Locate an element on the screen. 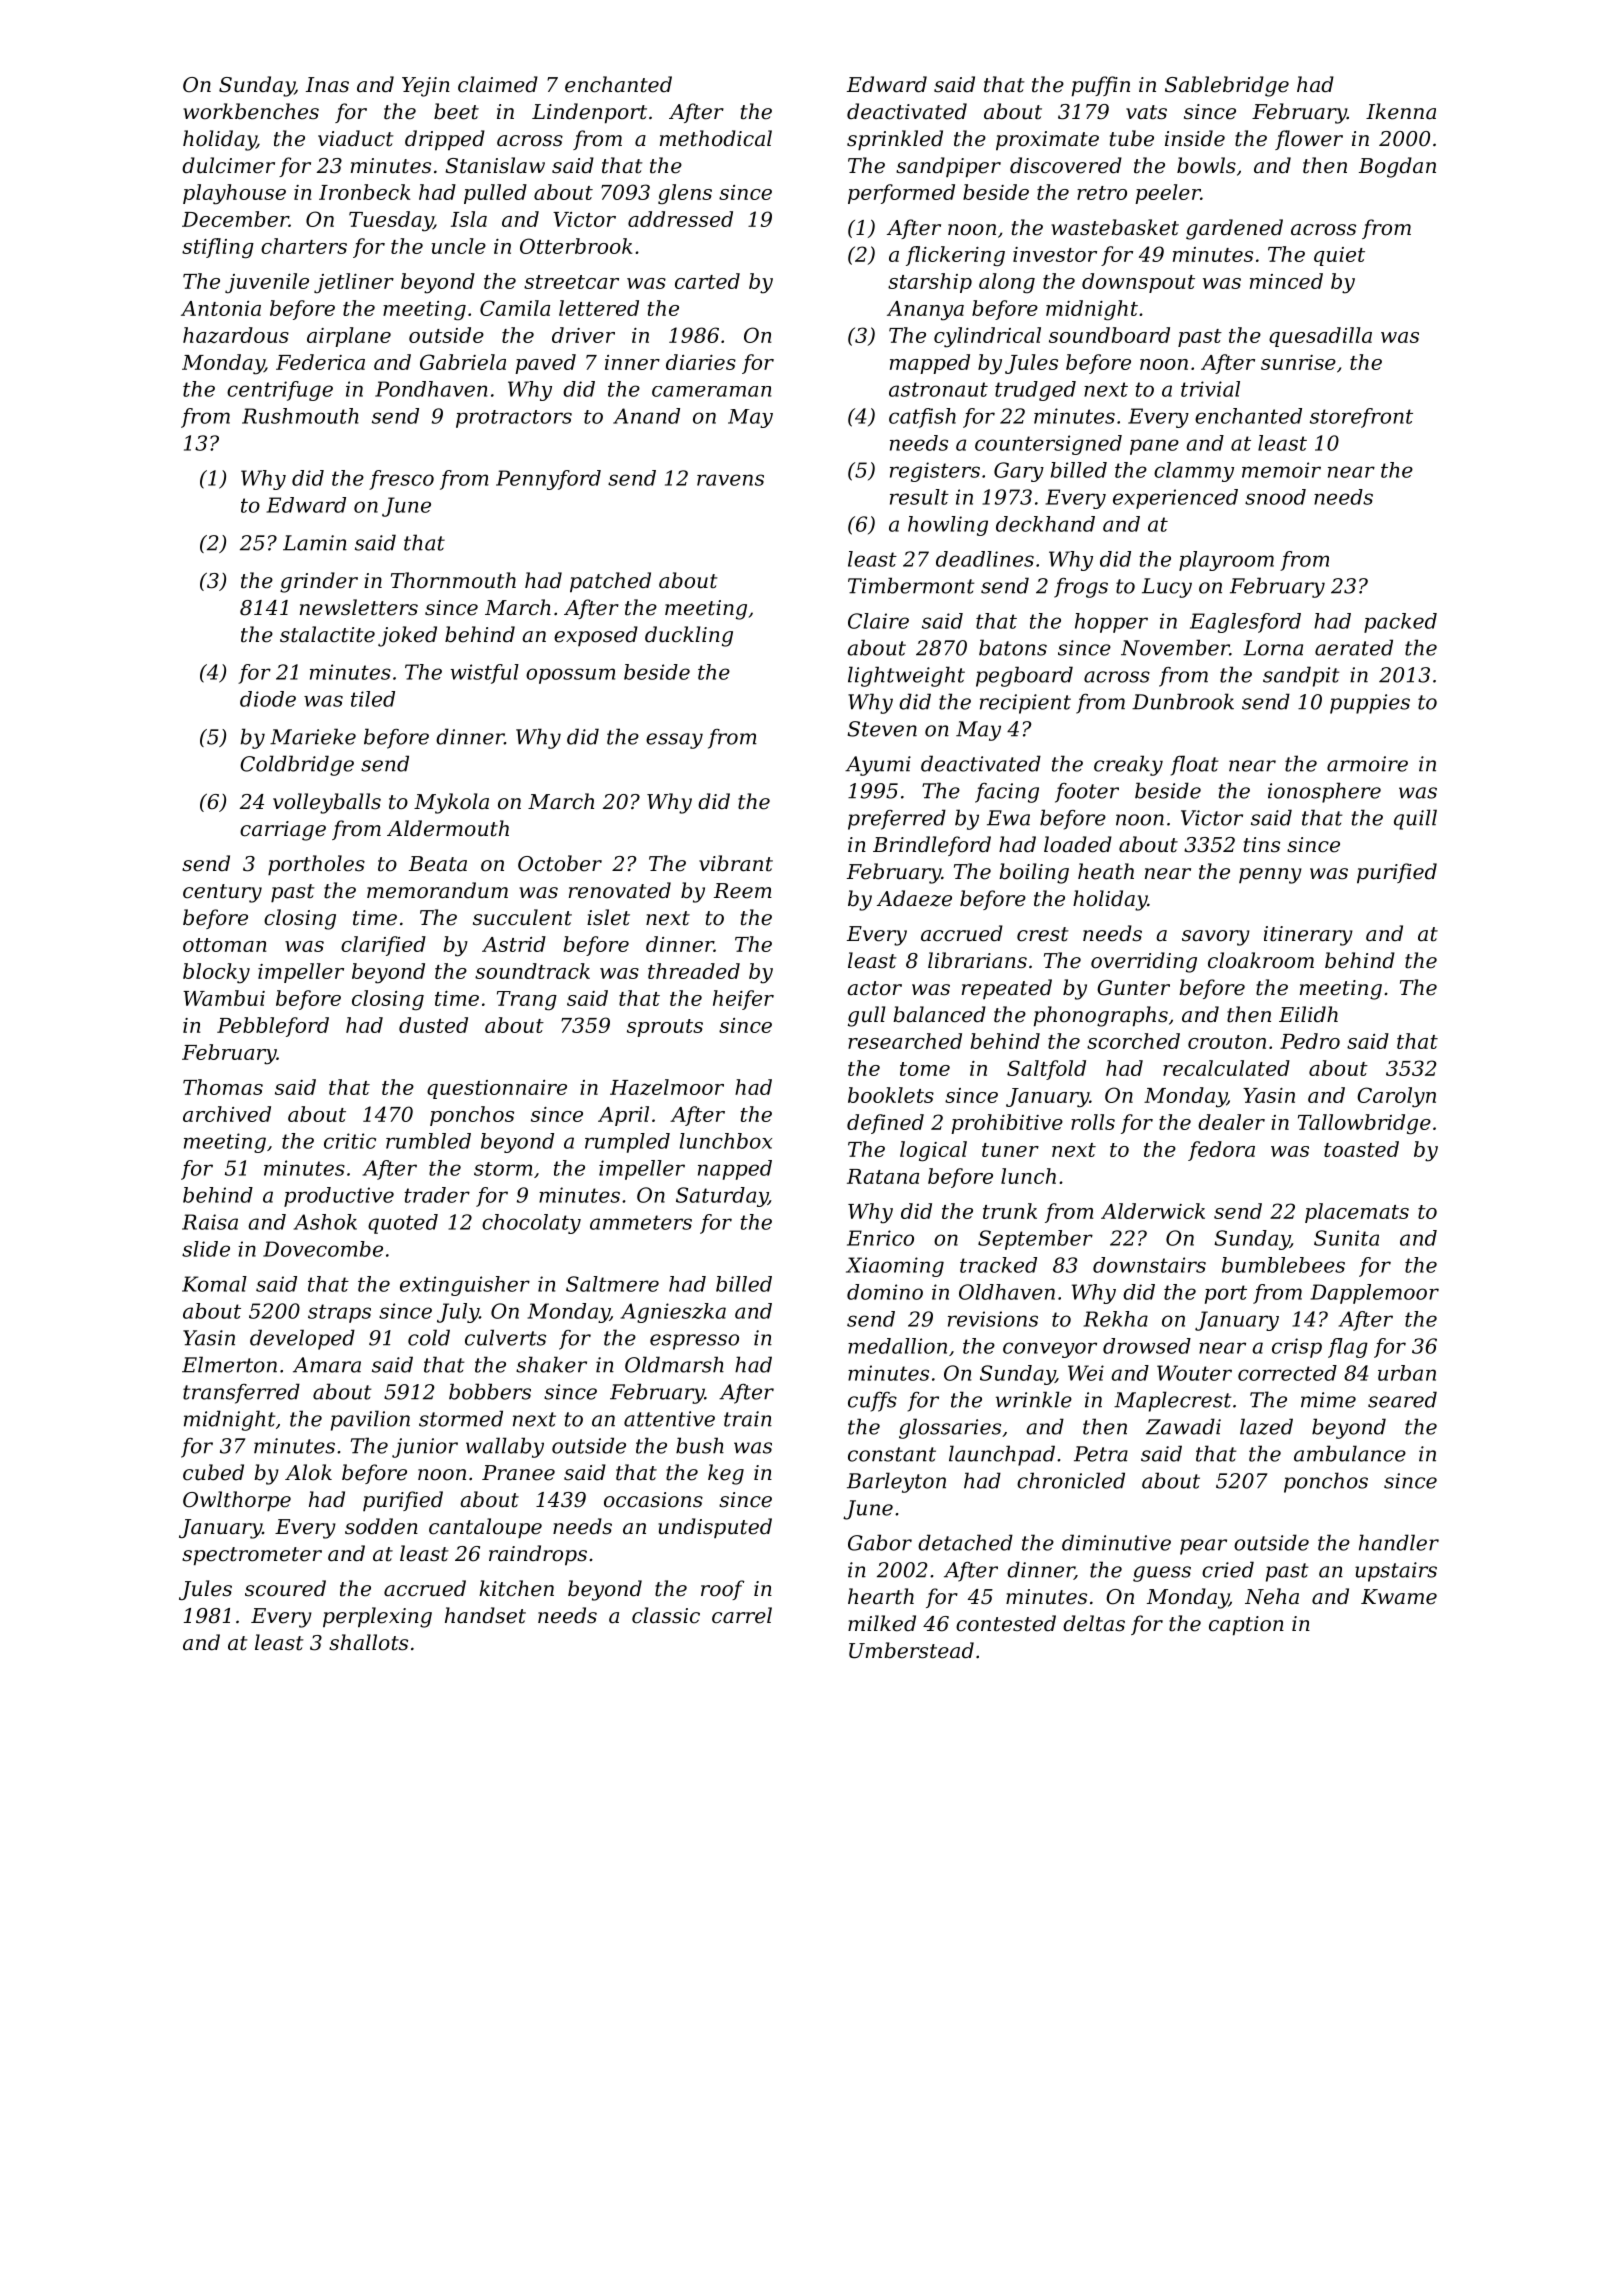  tins is located at coordinates (1262, 845).
